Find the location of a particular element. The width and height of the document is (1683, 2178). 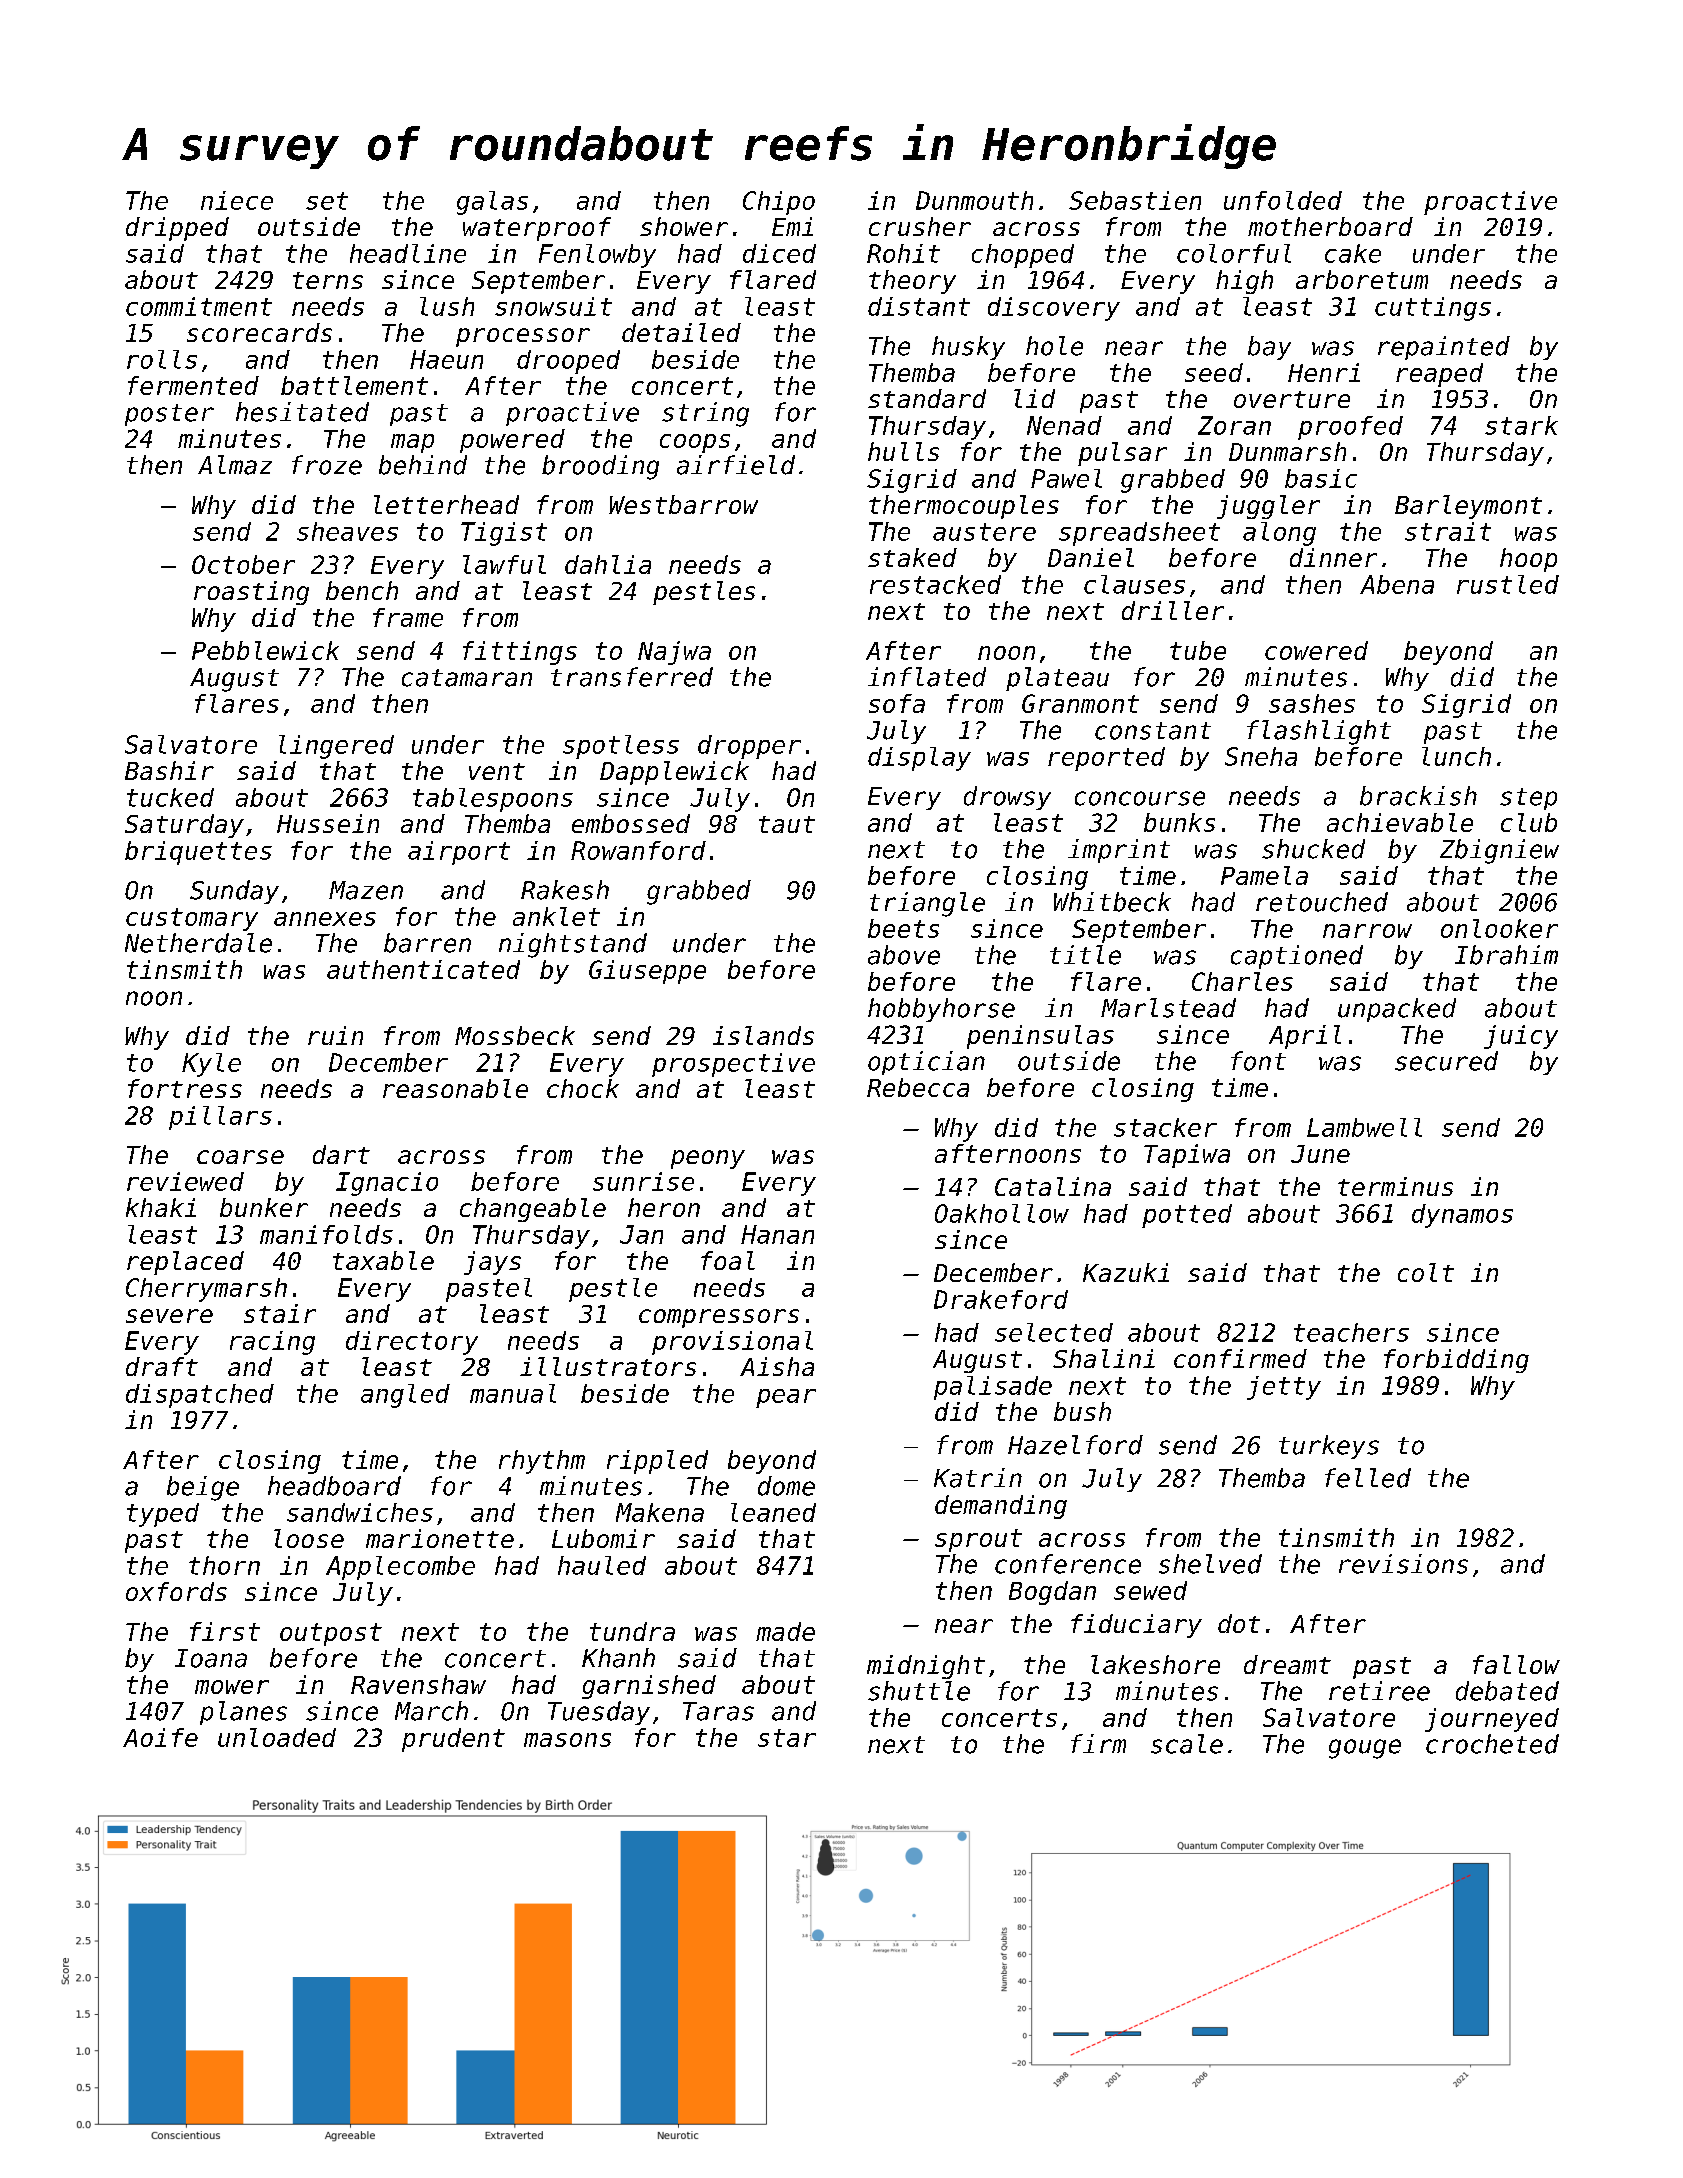

Ravenshaw is located at coordinates (418, 1684).
